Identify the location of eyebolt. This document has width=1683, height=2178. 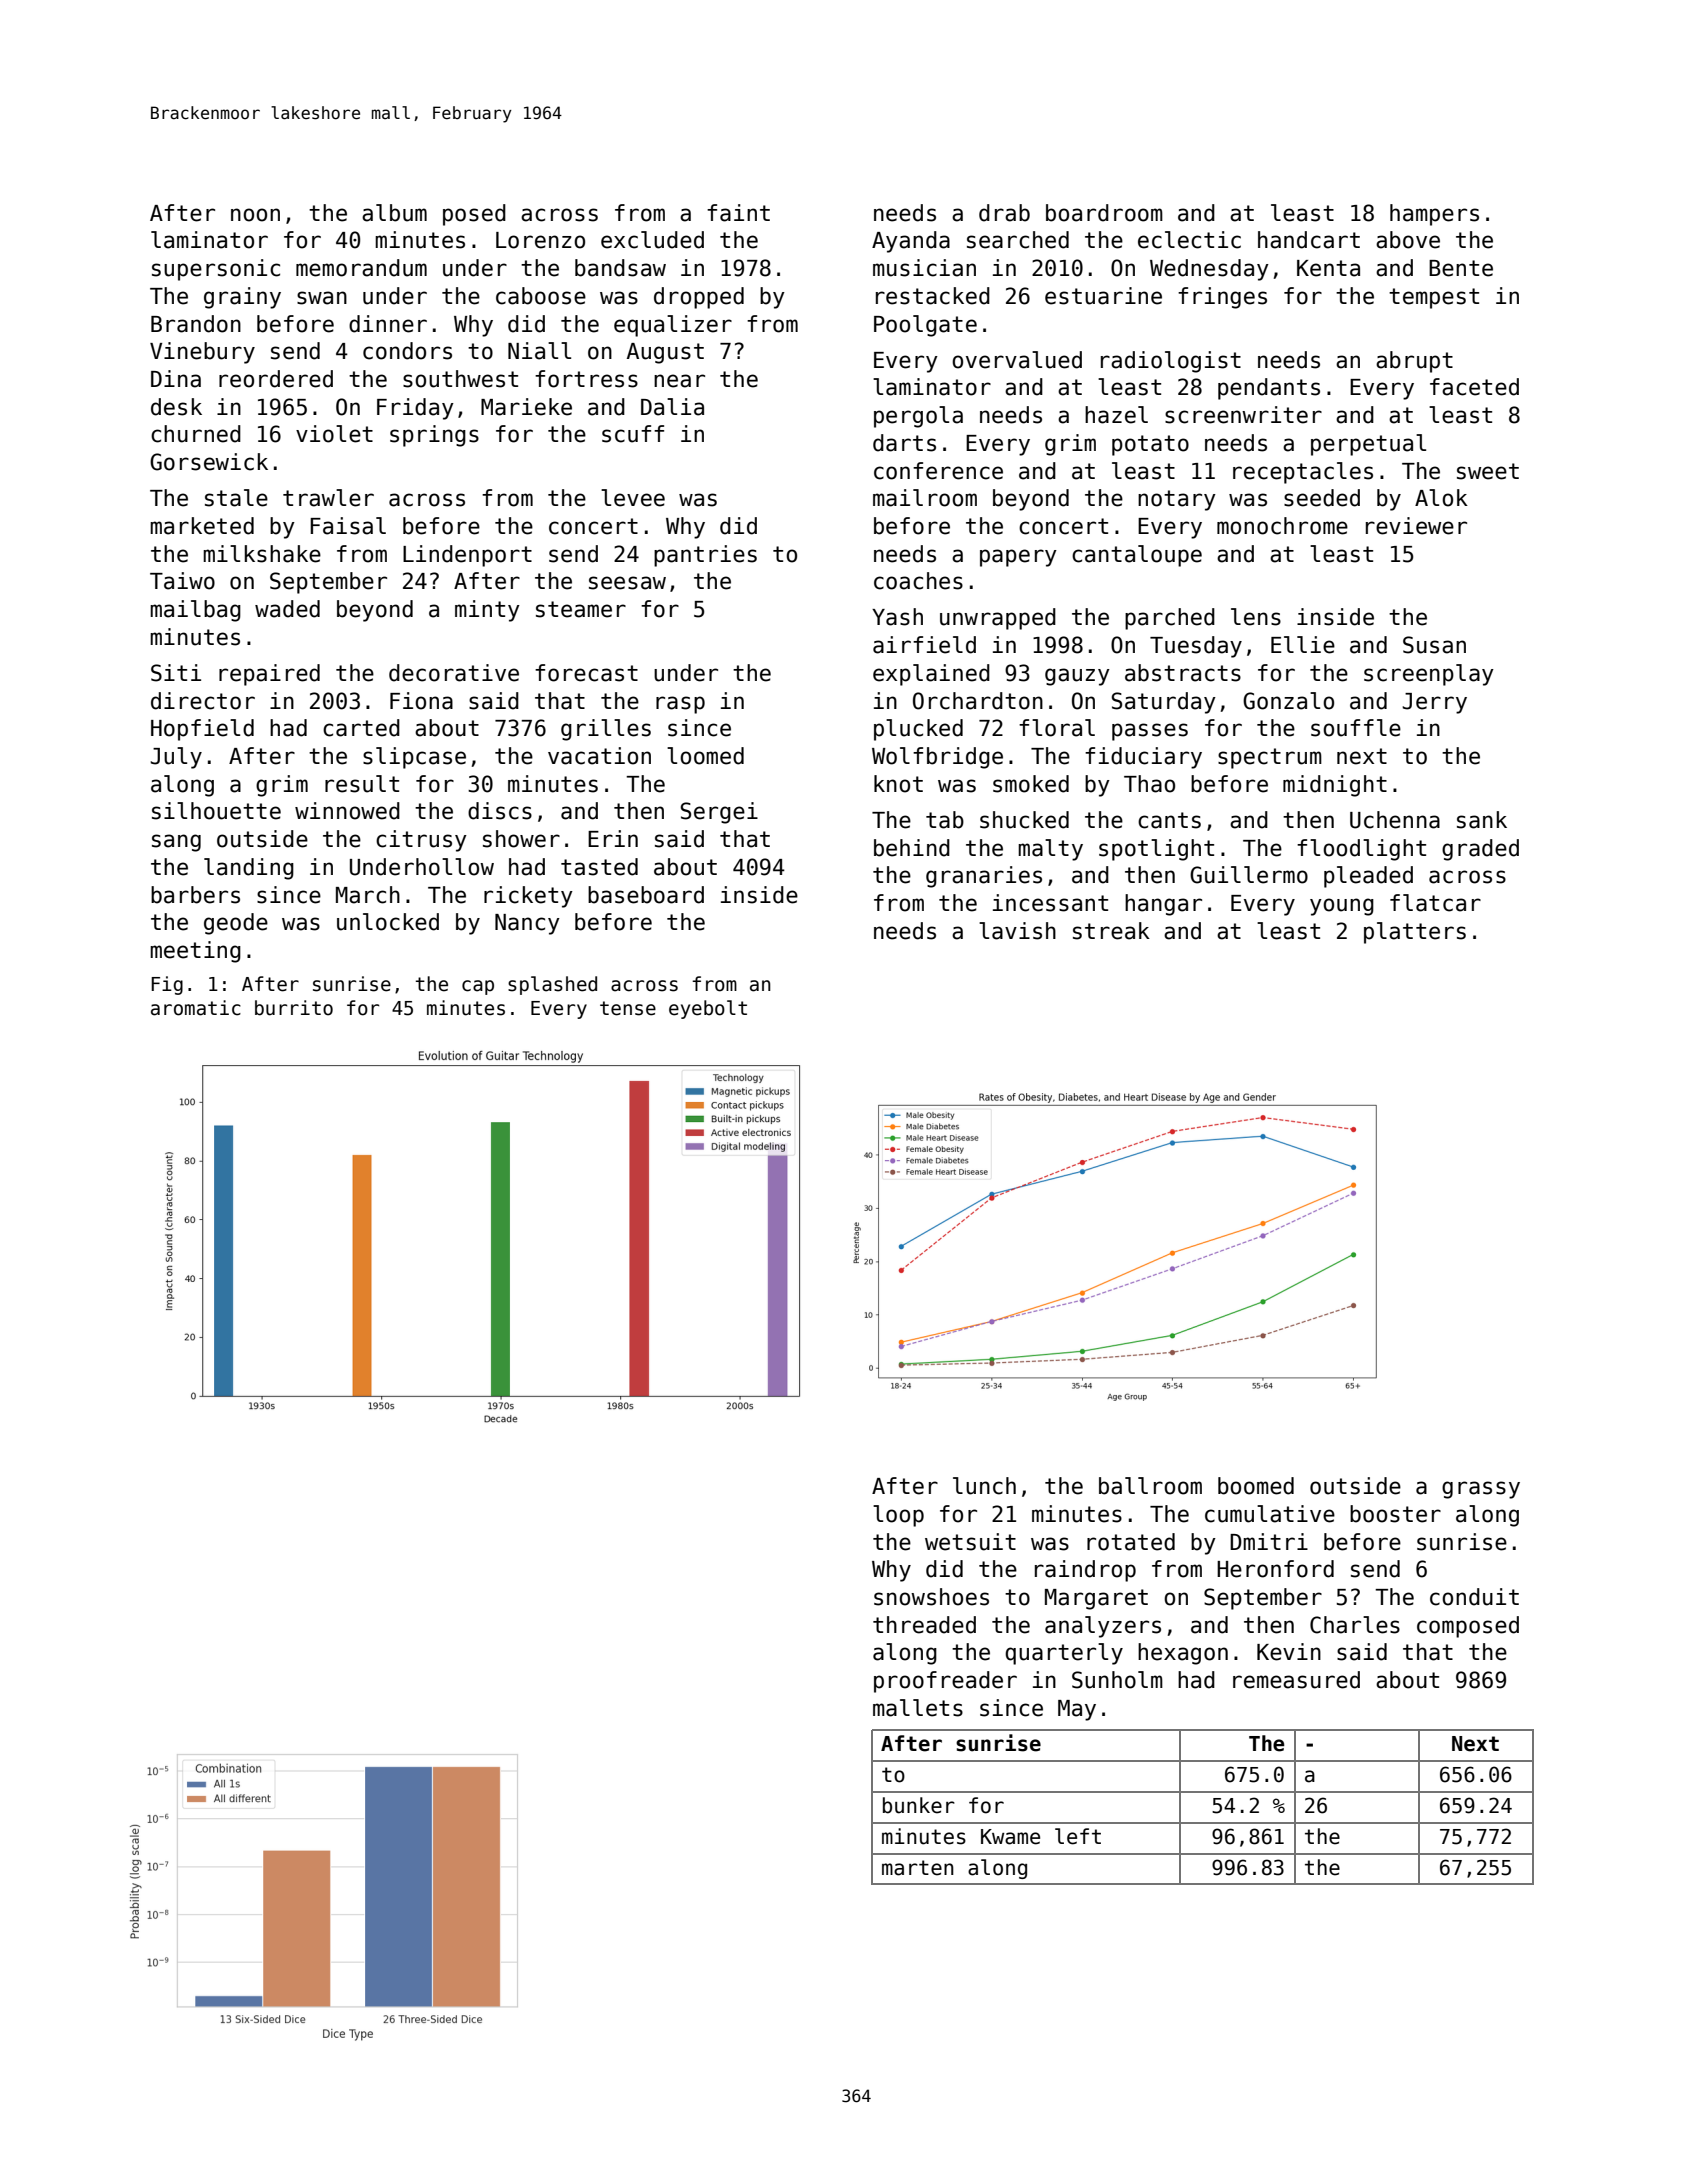
(708, 1009).
